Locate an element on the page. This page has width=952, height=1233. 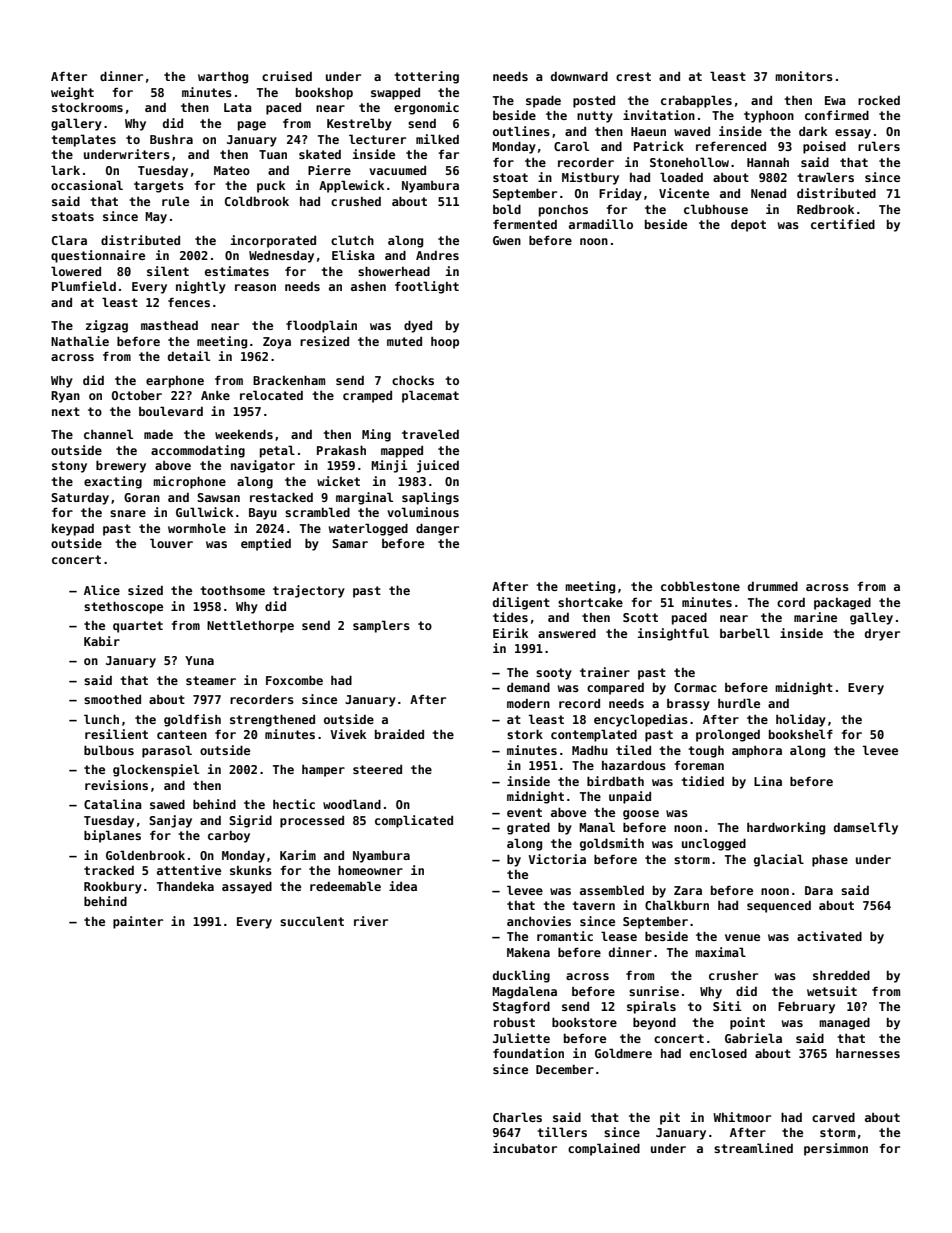
armadillo is located at coordinates (601, 224).
